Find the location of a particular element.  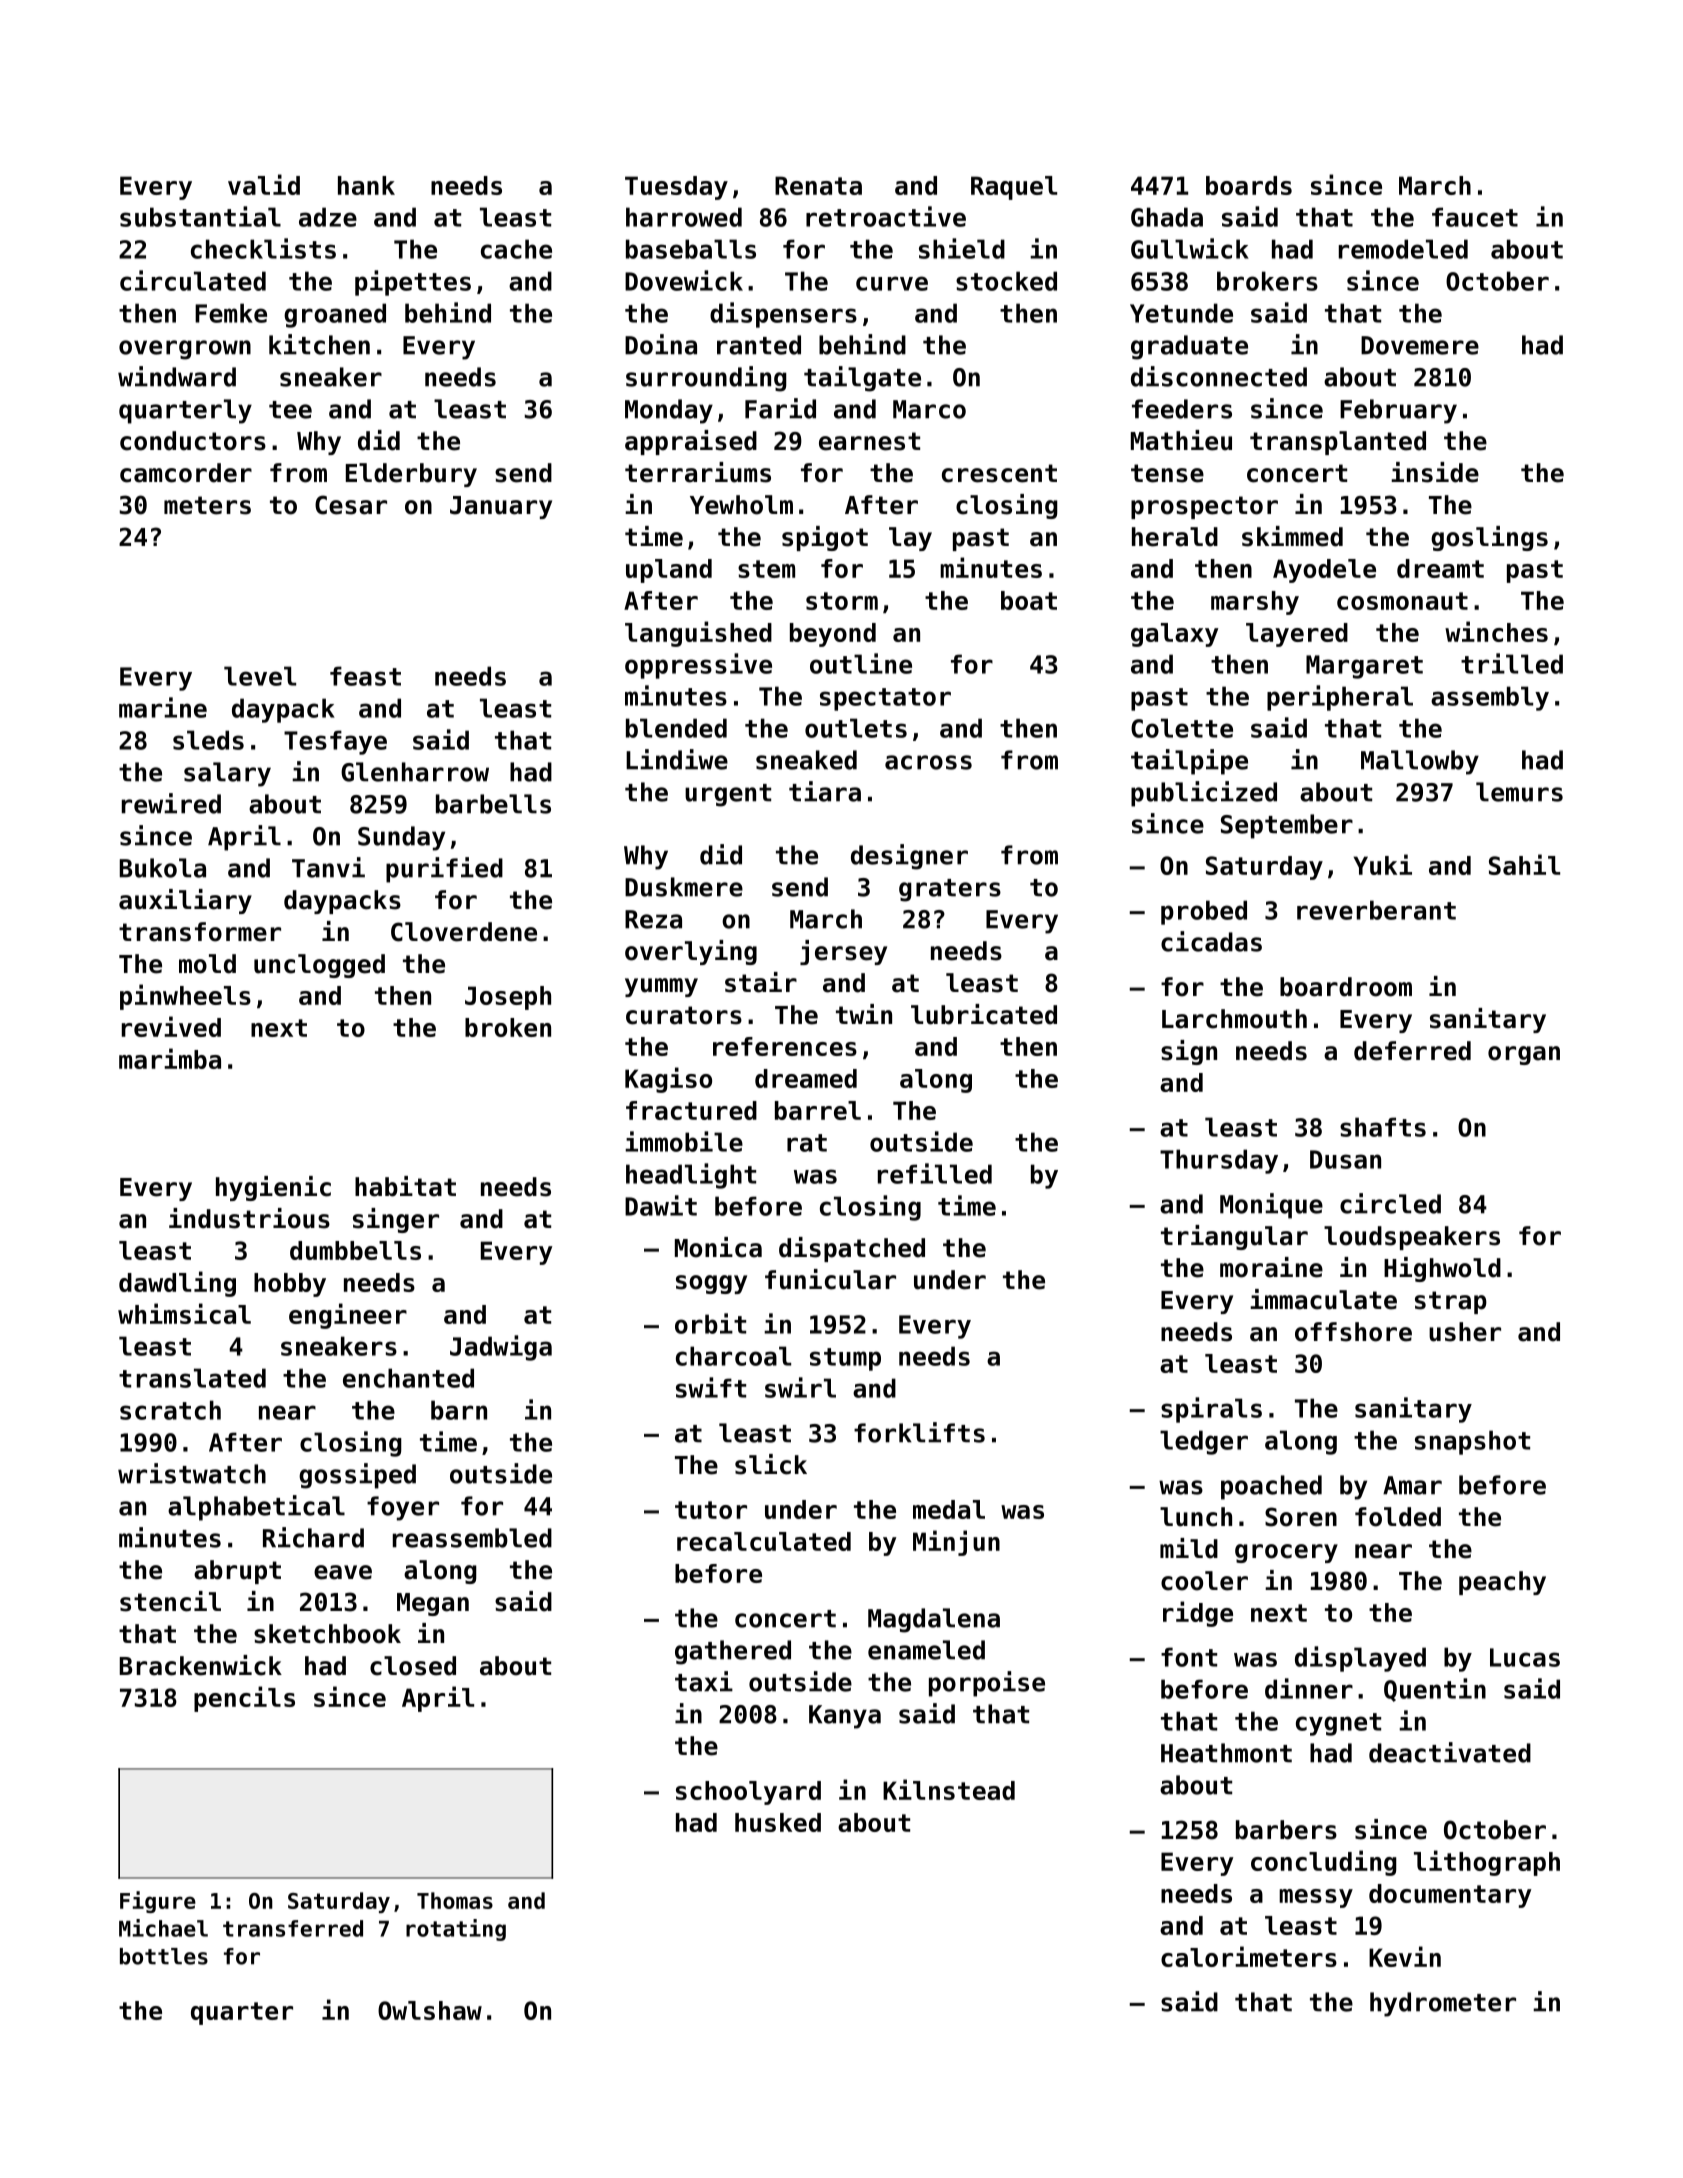

publicized is located at coordinates (1204, 794).
